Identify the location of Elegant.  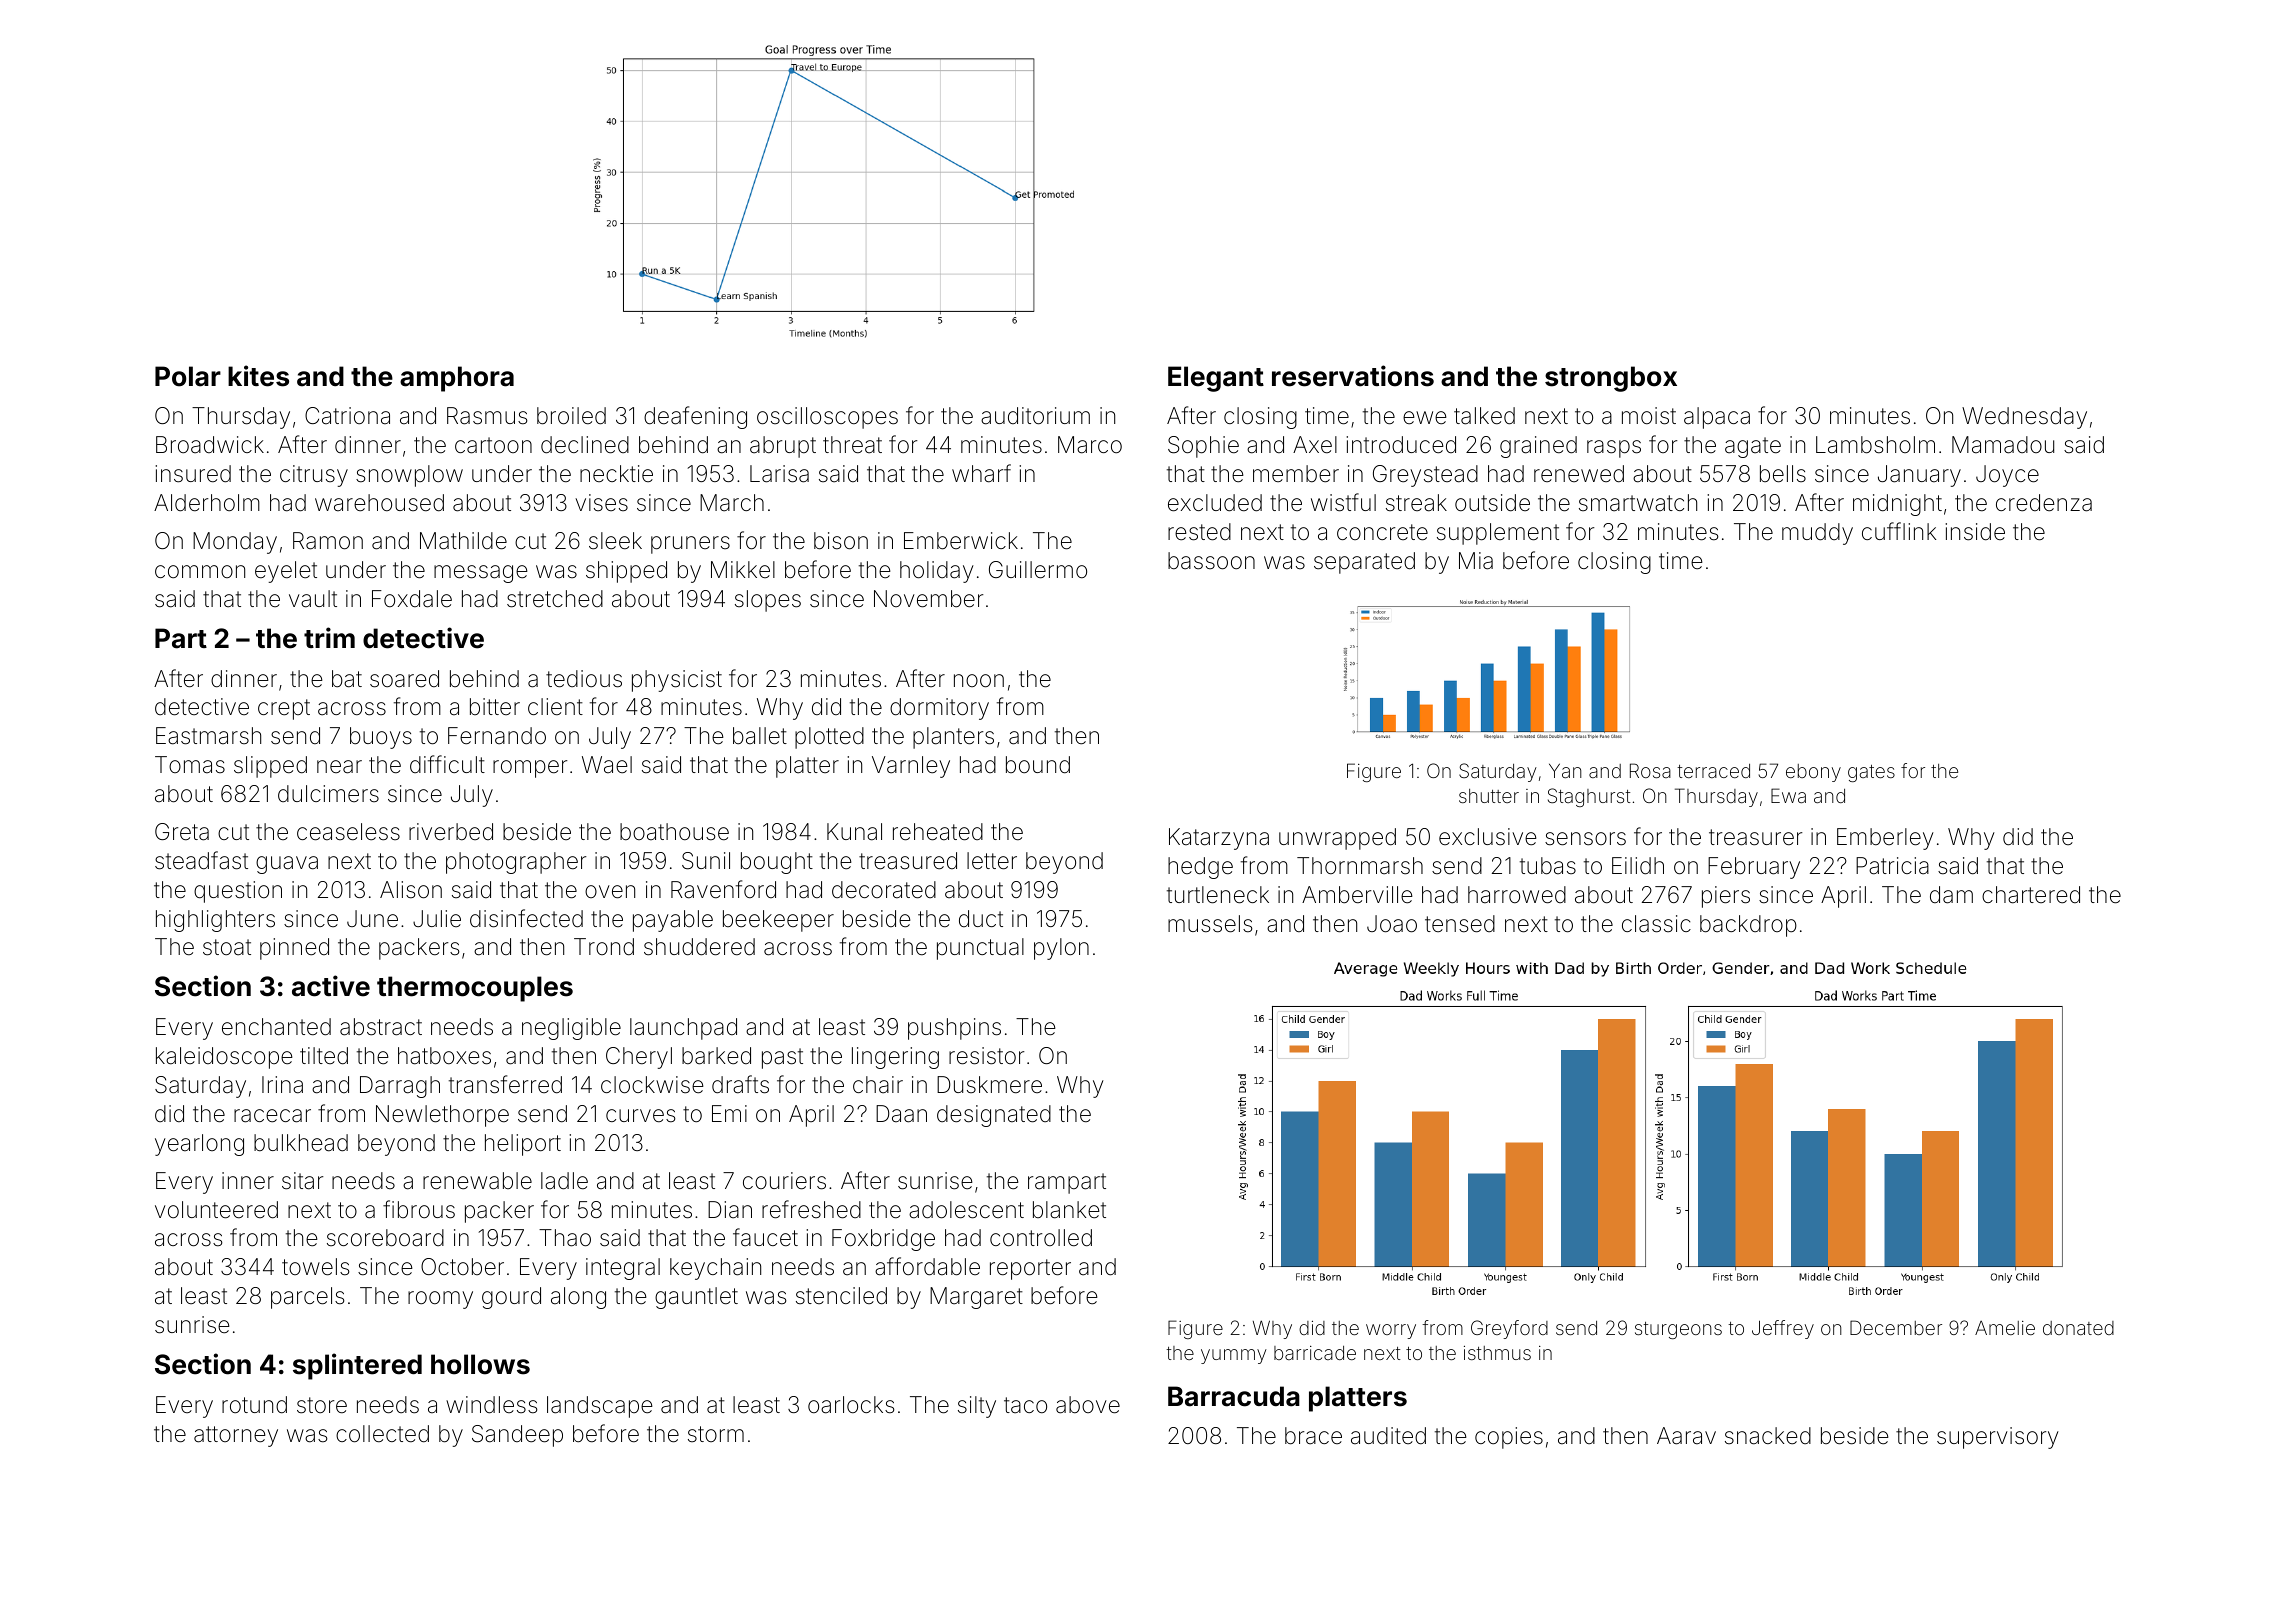
(1216, 379).
